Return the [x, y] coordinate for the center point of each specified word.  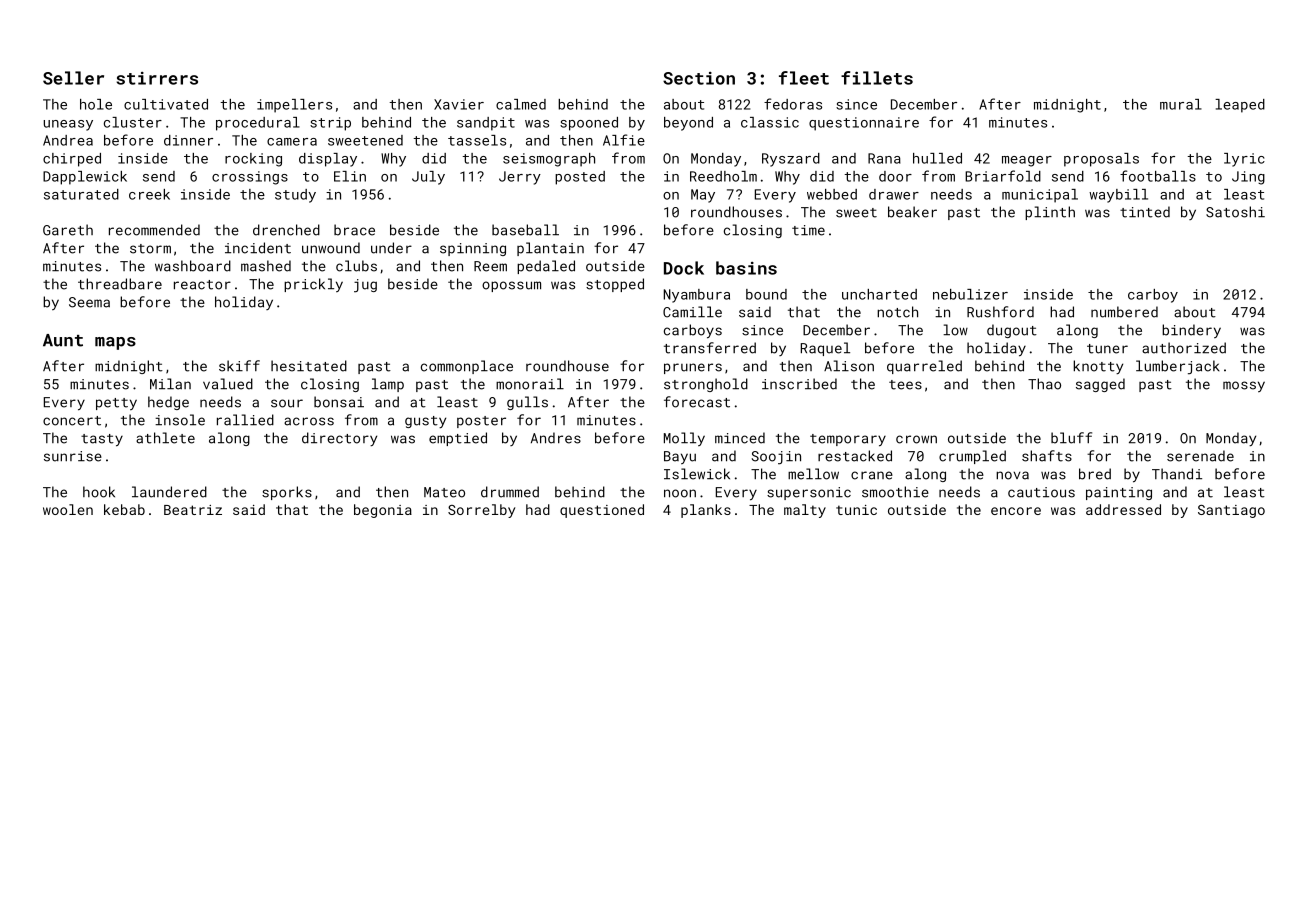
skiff [239, 366]
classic [770, 122]
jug [365, 286]
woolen [68, 509]
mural [1181, 104]
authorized [1184, 348]
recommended [154, 230]
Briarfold [1003, 176]
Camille [692, 312]
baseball [525, 230]
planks [706, 511]
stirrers [157, 78]
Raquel [825, 349]
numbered [1124, 312]
